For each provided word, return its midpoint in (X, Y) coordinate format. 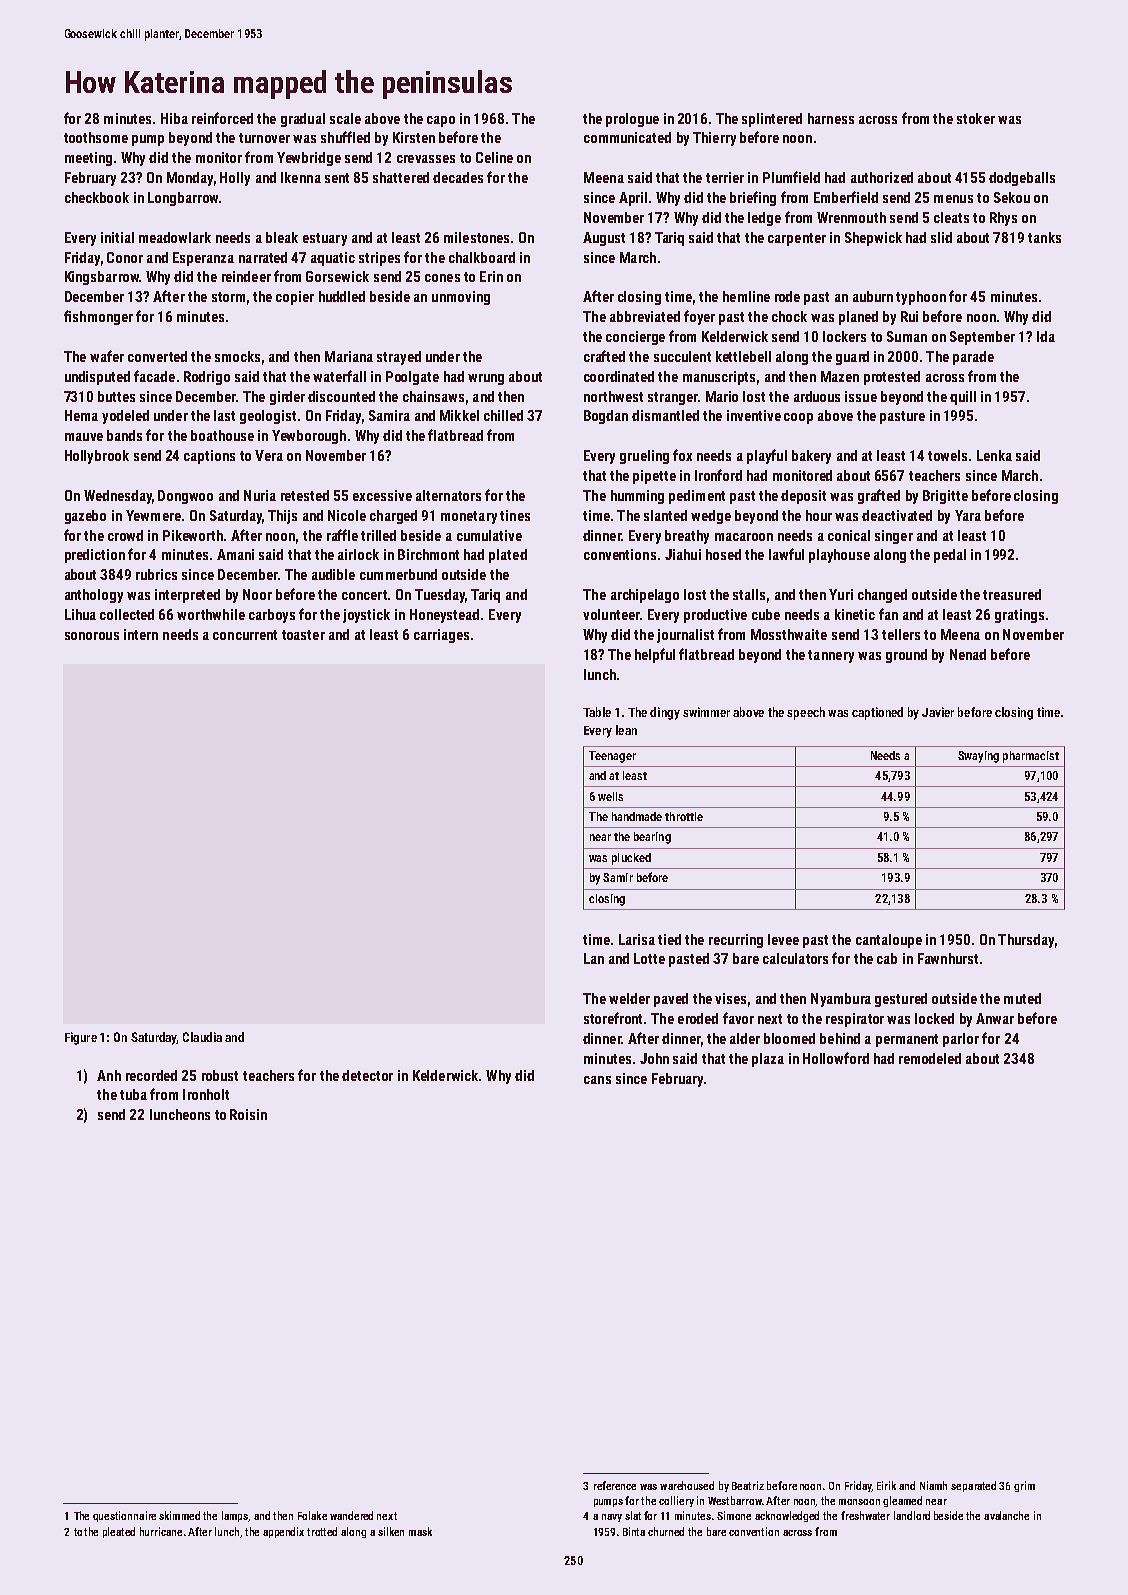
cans (597, 1080)
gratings (1019, 616)
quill (963, 398)
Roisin (248, 1114)
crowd (125, 535)
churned (666, 1531)
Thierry (714, 139)
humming (637, 497)
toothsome (96, 137)
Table (597, 712)
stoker (976, 118)
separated (973, 1486)
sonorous (92, 636)
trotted (322, 1531)
